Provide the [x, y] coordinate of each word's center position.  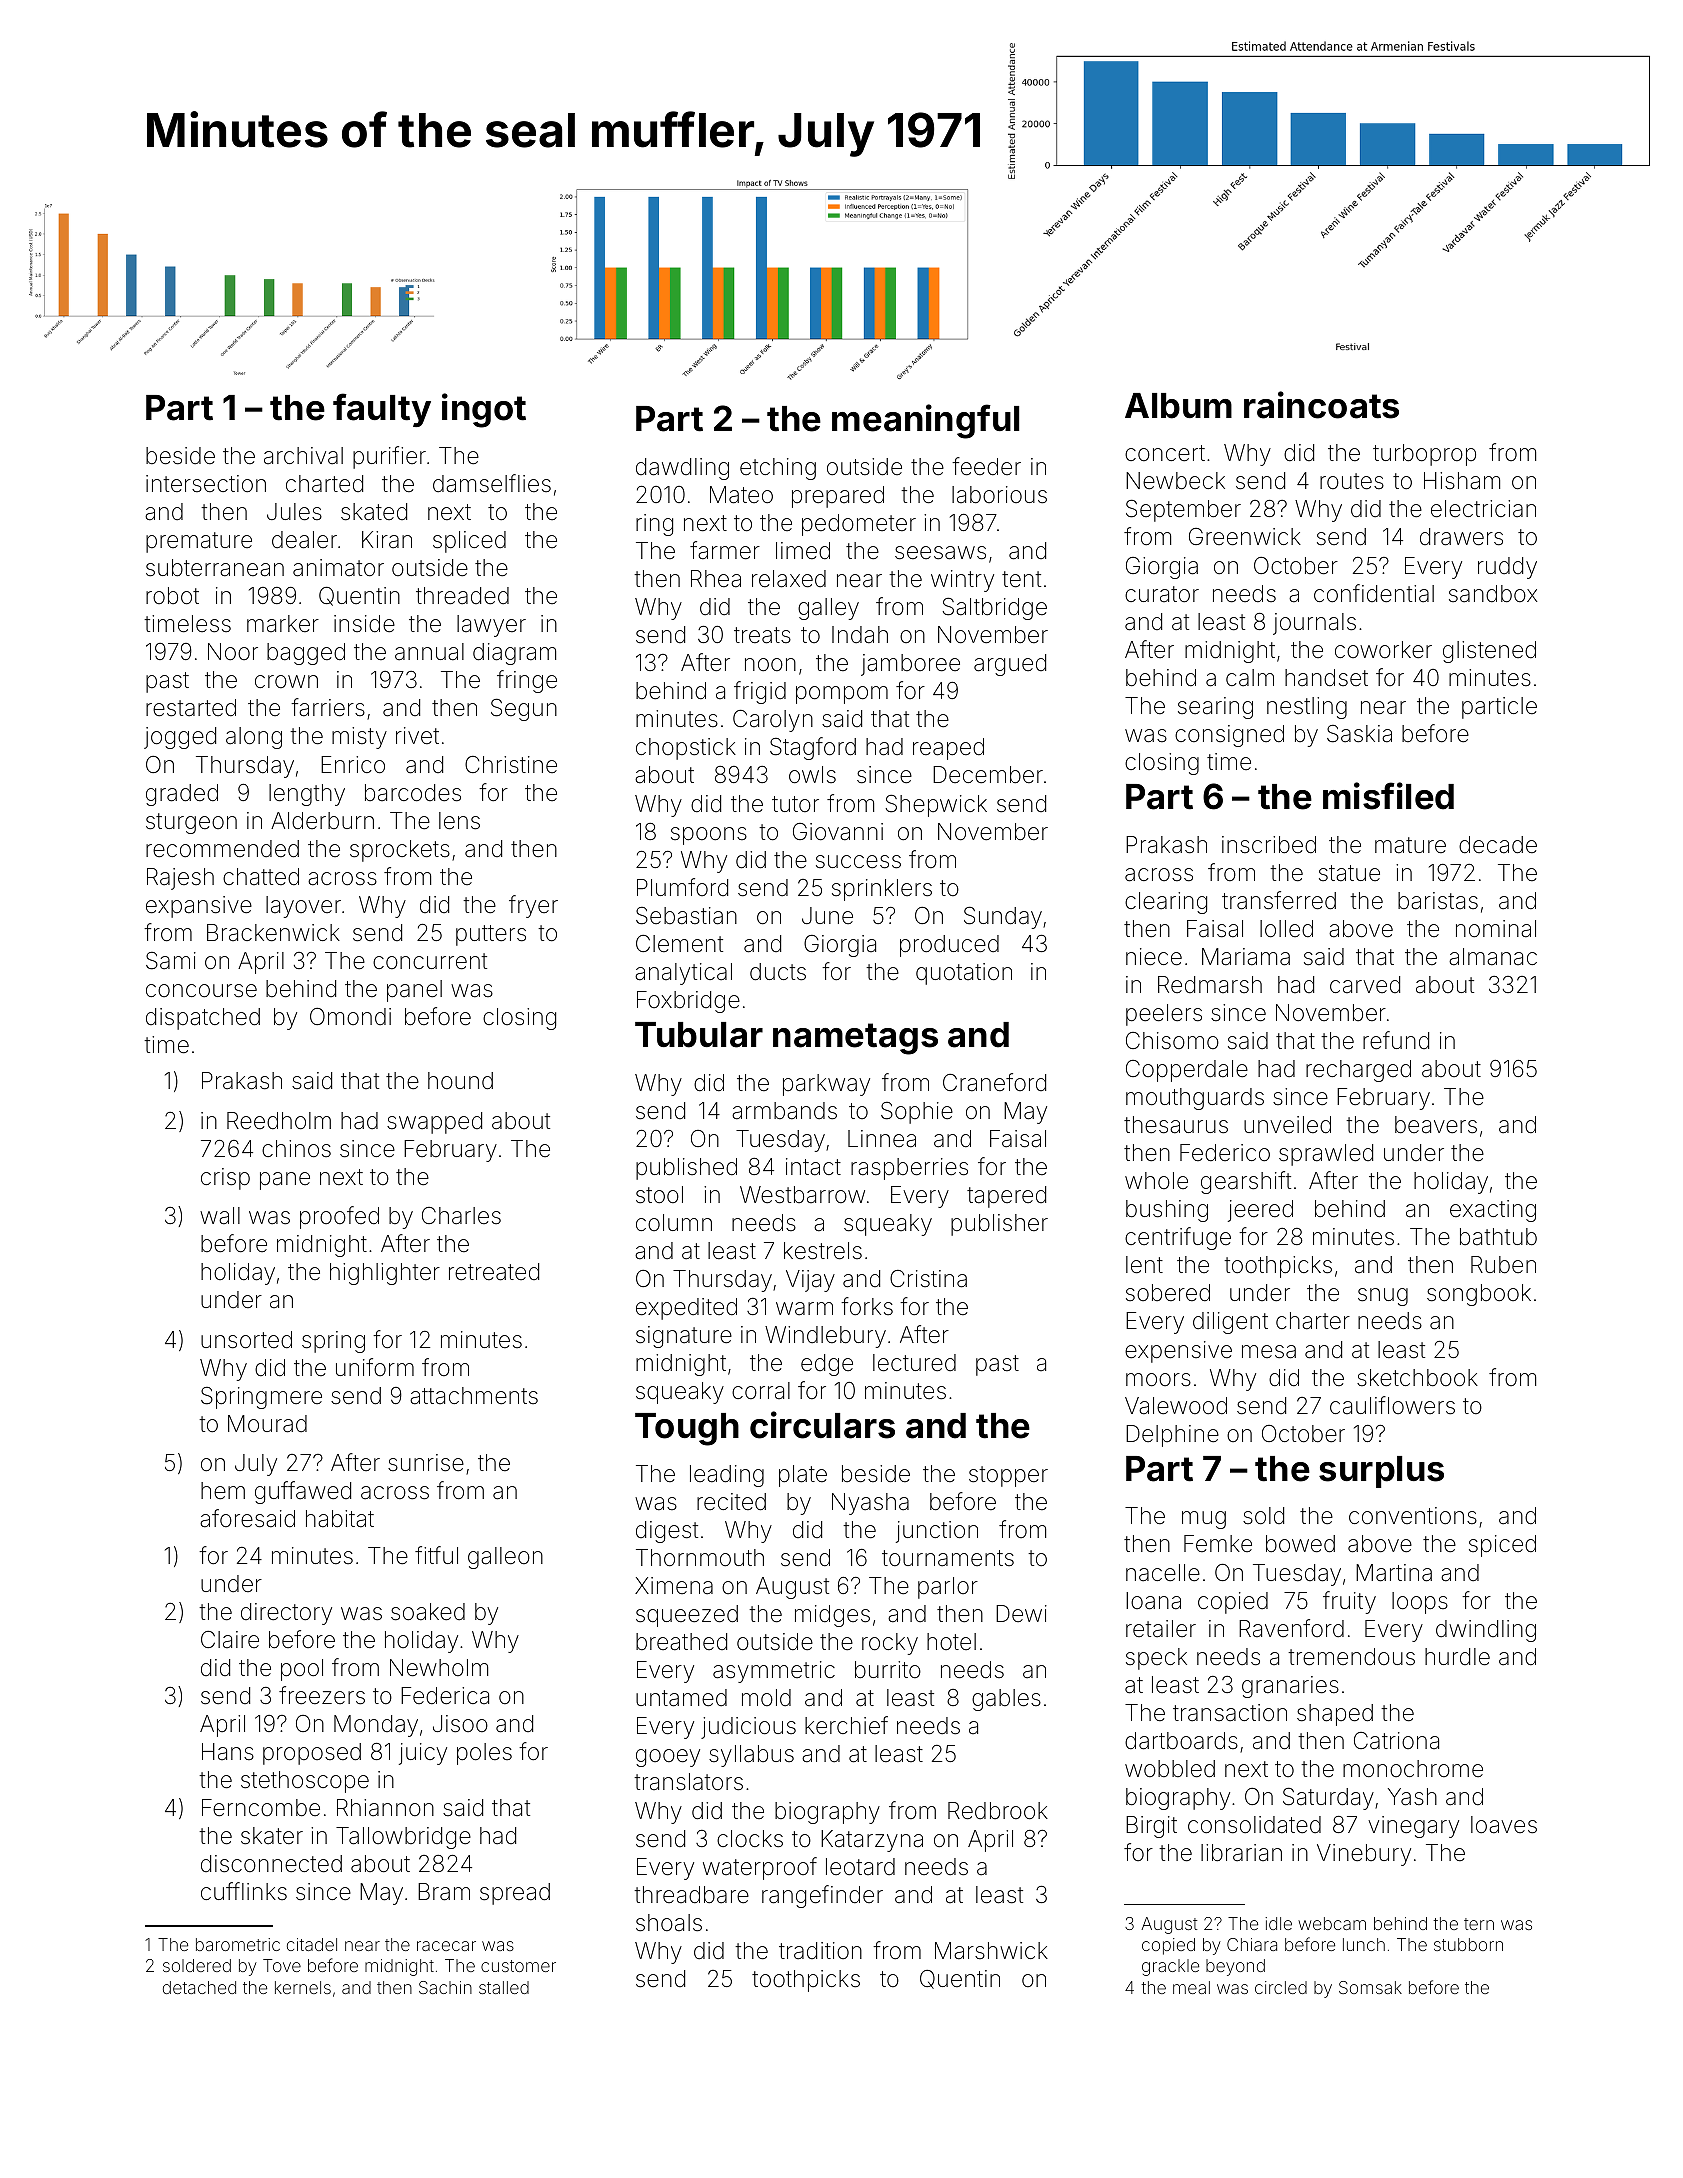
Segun [524, 710]
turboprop [1424, 455]
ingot [484, 410]
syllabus [751, 1756]
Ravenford [1291, 1628]
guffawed [303, 1492]
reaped [948, 749]
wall [220, 1216]
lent [1144, 1265]
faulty [382, 410]
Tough [687, 1429]
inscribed [1269, 845]
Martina [1394, 1573]
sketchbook [1417, 1378]
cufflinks [244, 1891]
